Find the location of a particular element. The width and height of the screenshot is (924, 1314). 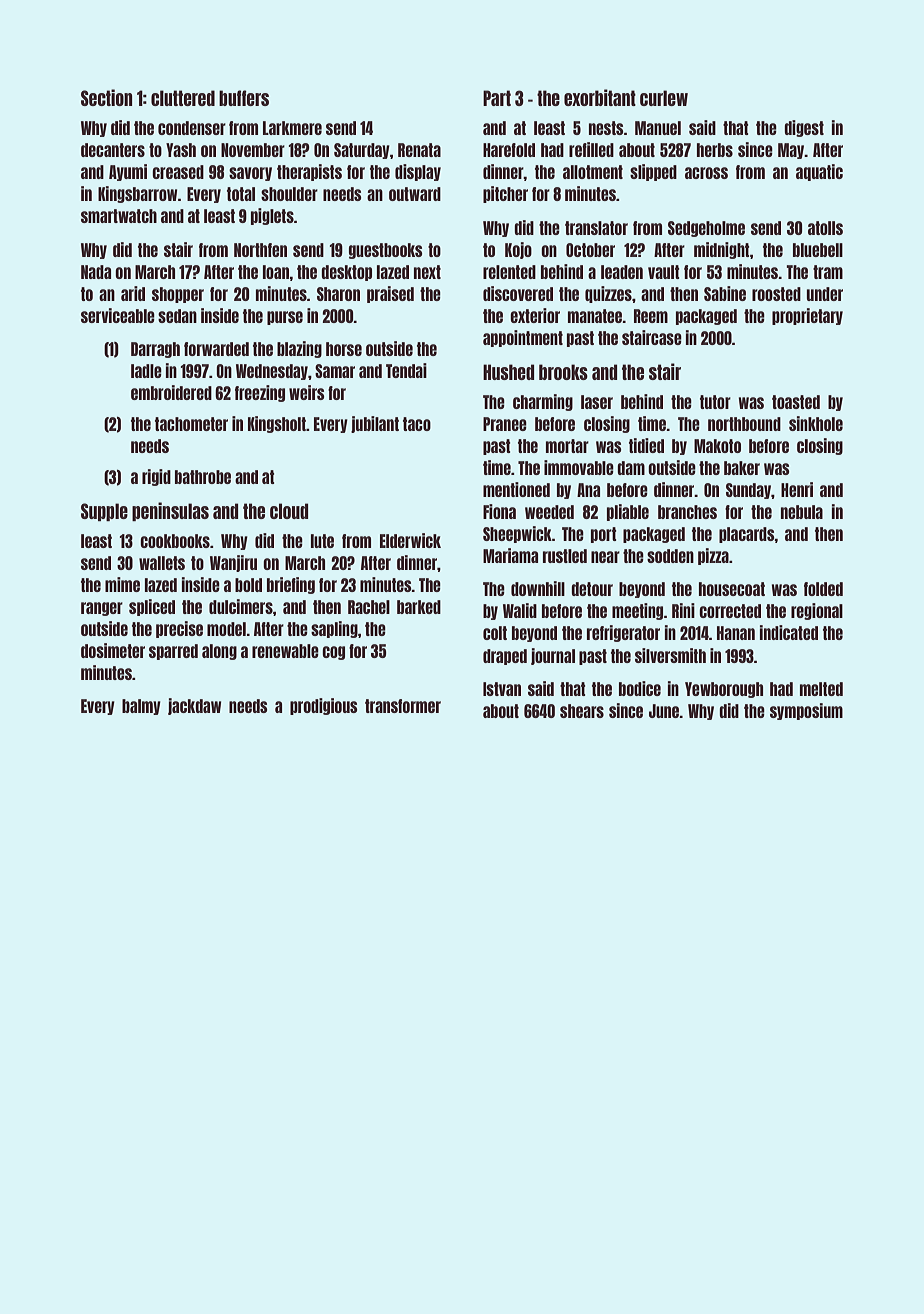

toasted is located at coordinates (796, 402).
